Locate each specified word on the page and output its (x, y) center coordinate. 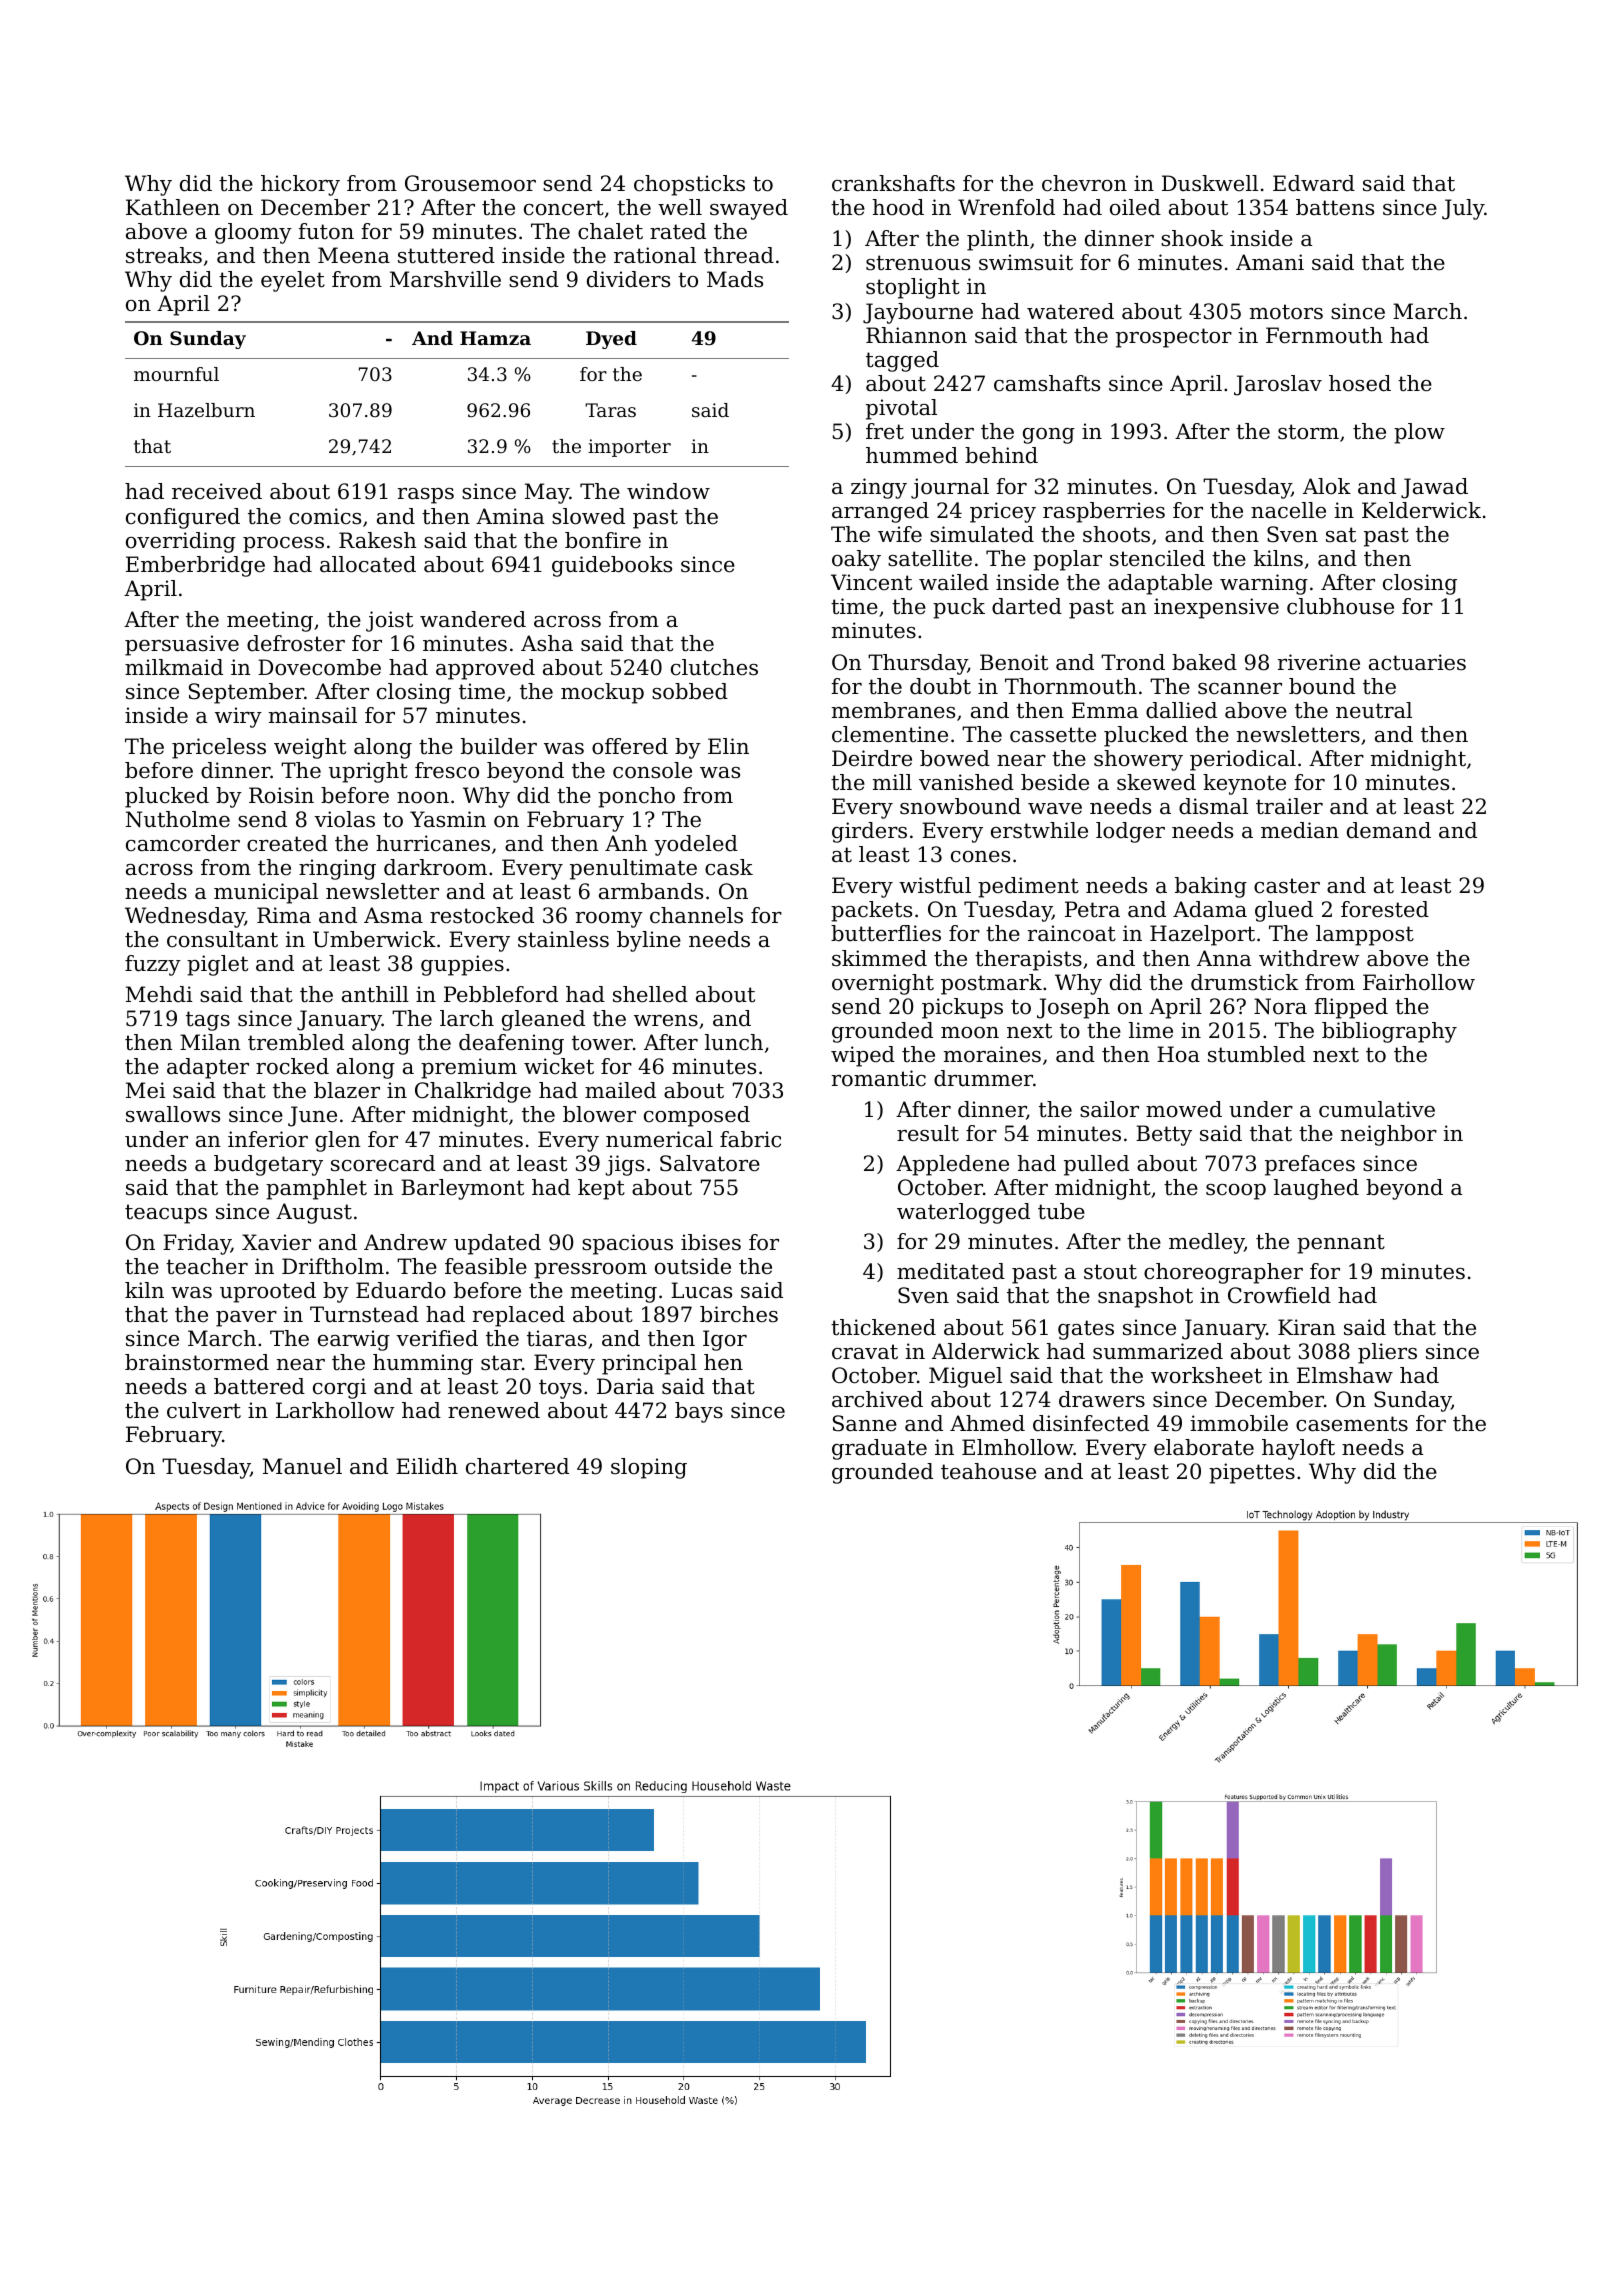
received (217, 491)
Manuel (302, 1466)
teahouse (988, 1471)
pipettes (1252, 1473)
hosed (1360, 383)
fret (885, 431)
